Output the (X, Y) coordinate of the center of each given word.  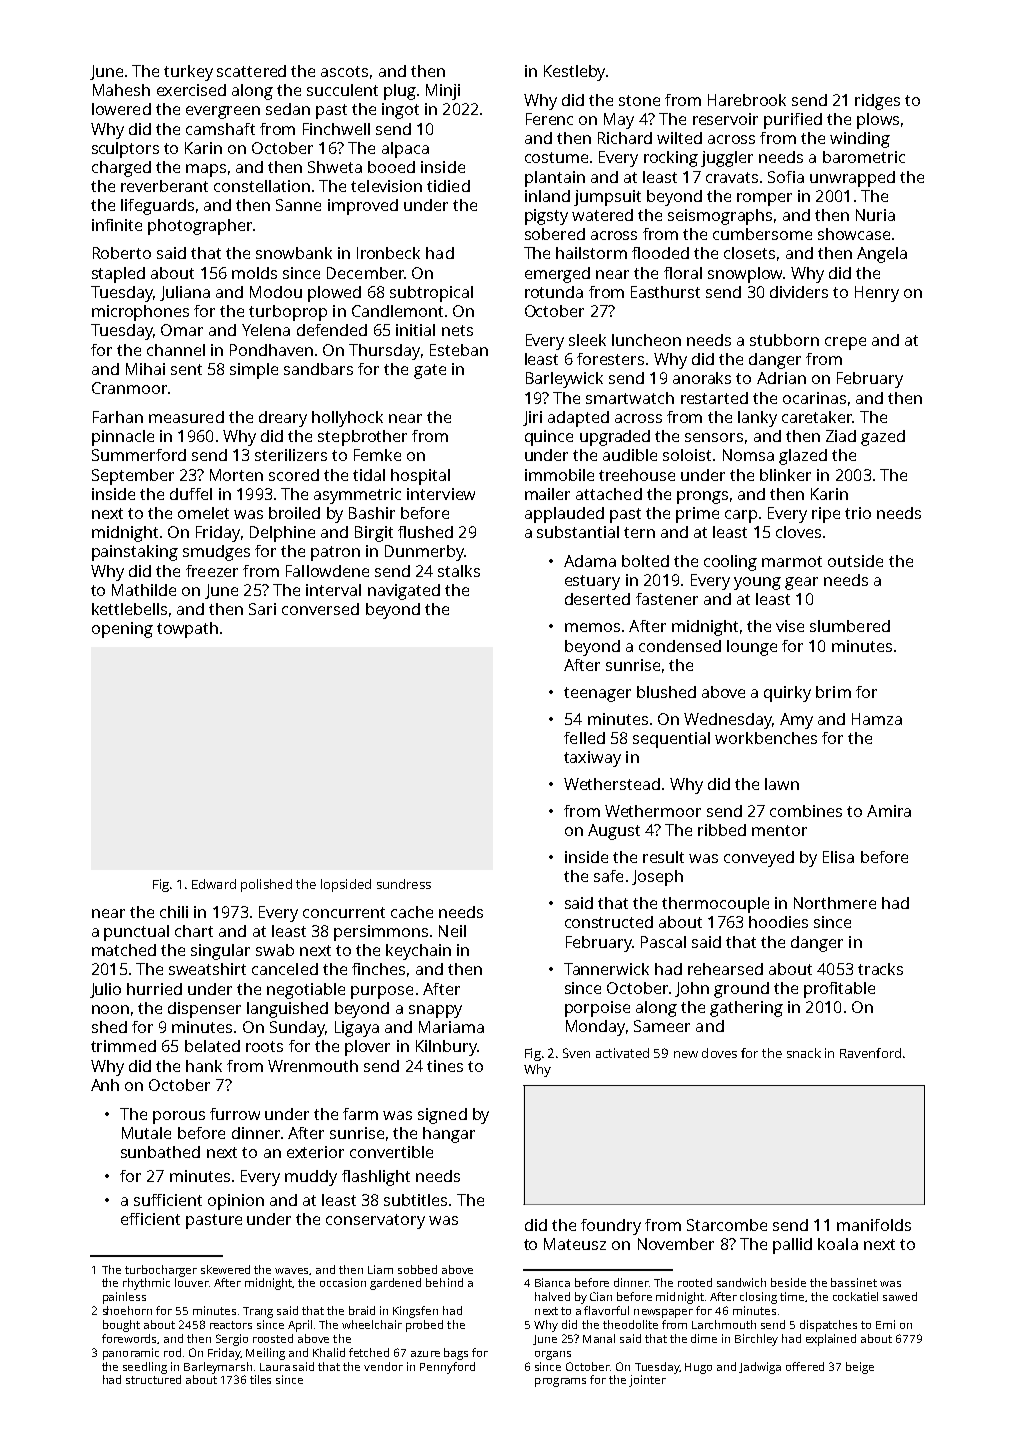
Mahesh (121, 90)
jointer (647, 1381)
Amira (889, 811)
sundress (404, 884)
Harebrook (747, 100)
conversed (320, 609)
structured (153, 1379)
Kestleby (574, 73)
